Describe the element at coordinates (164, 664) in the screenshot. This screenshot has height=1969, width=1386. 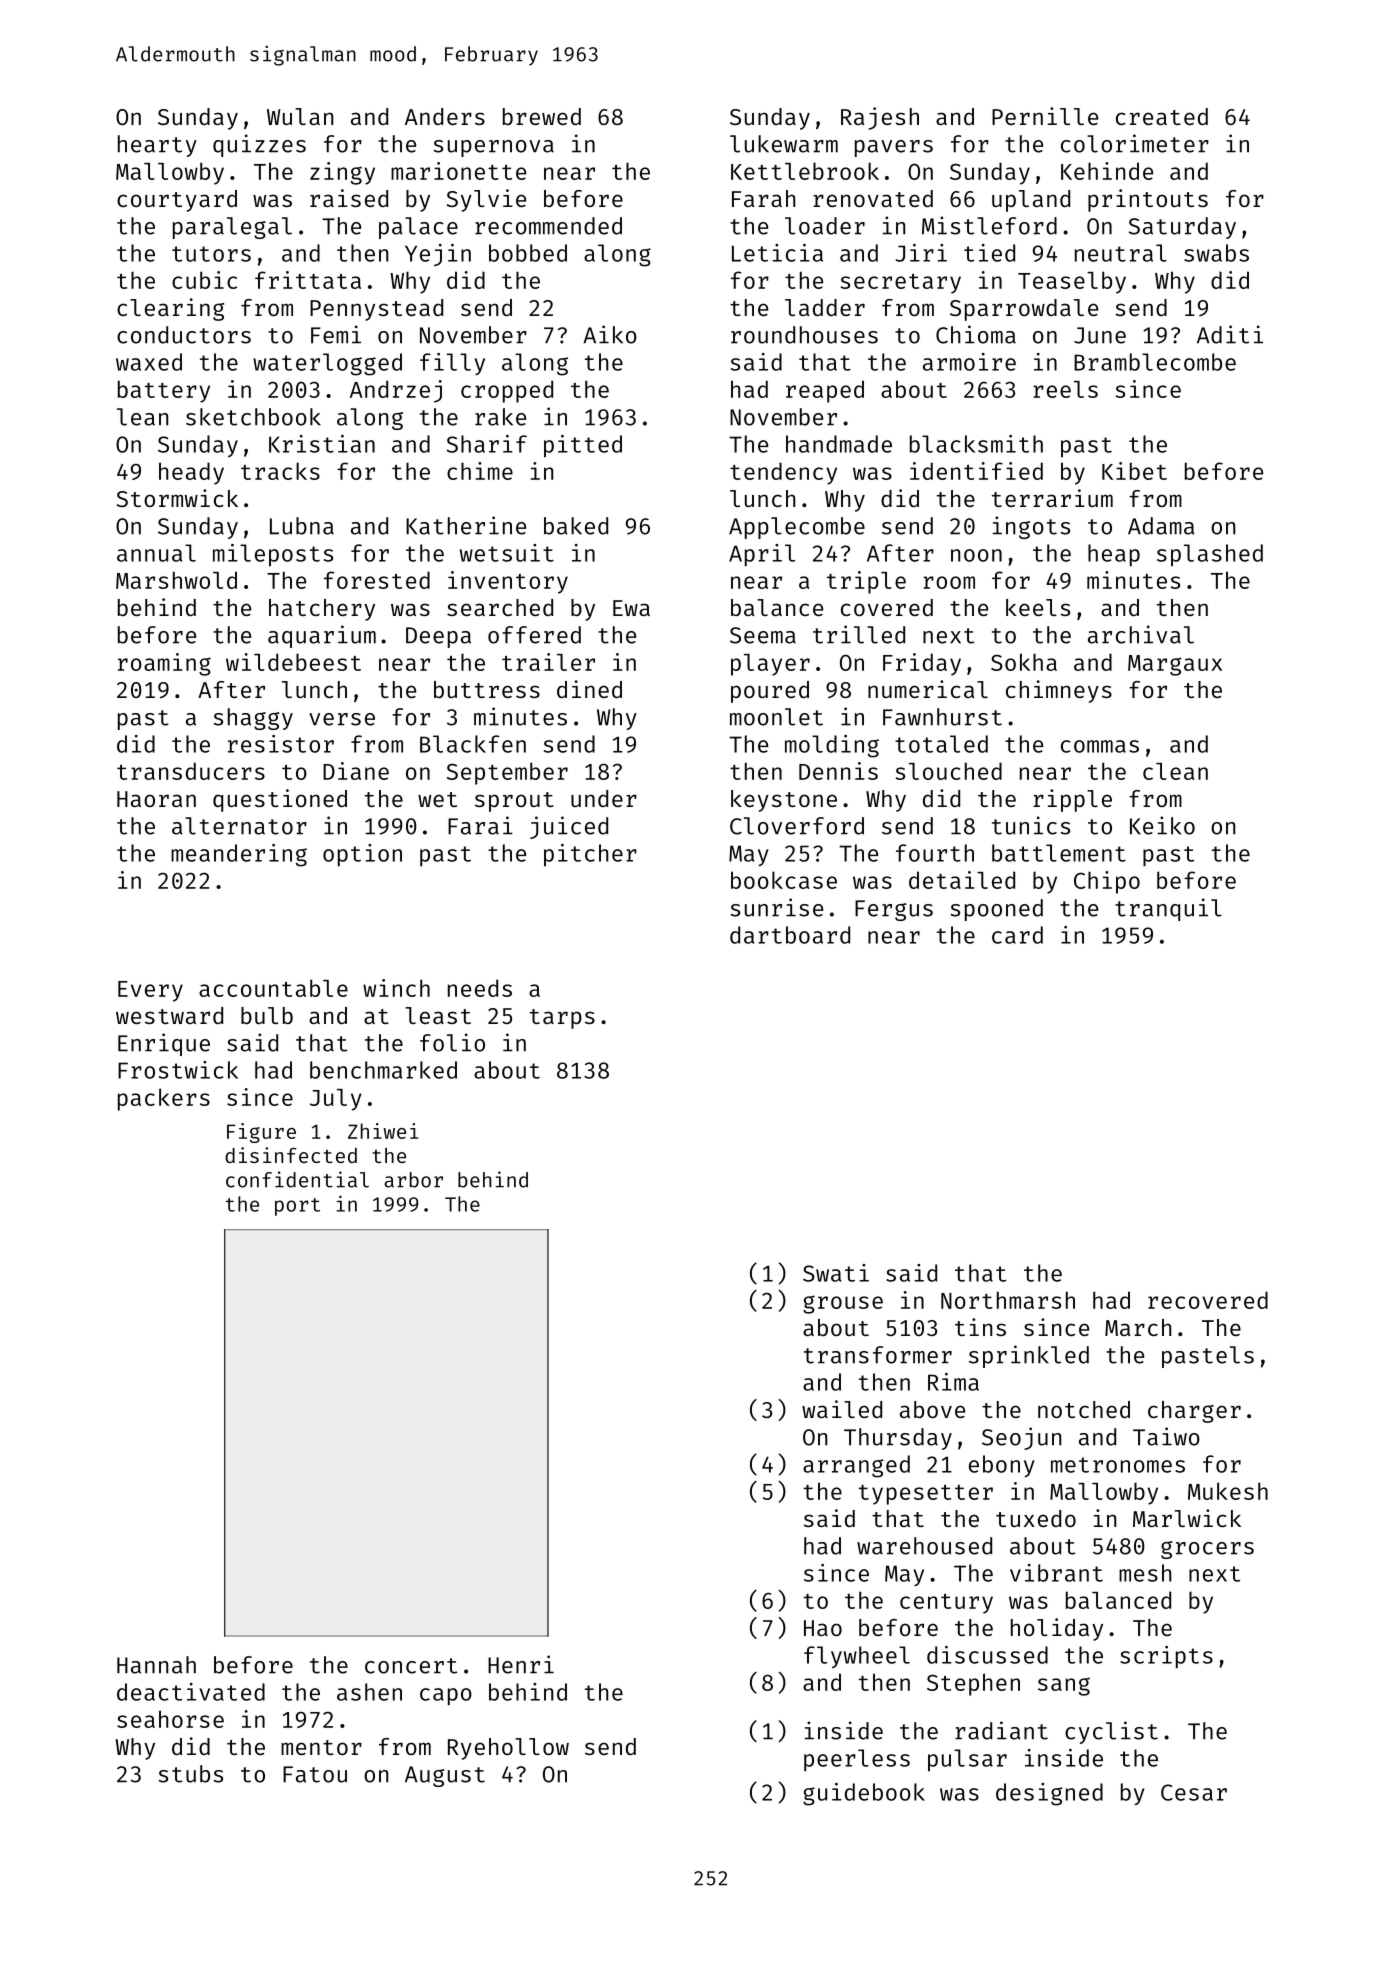
I see `roaming` at that location.
